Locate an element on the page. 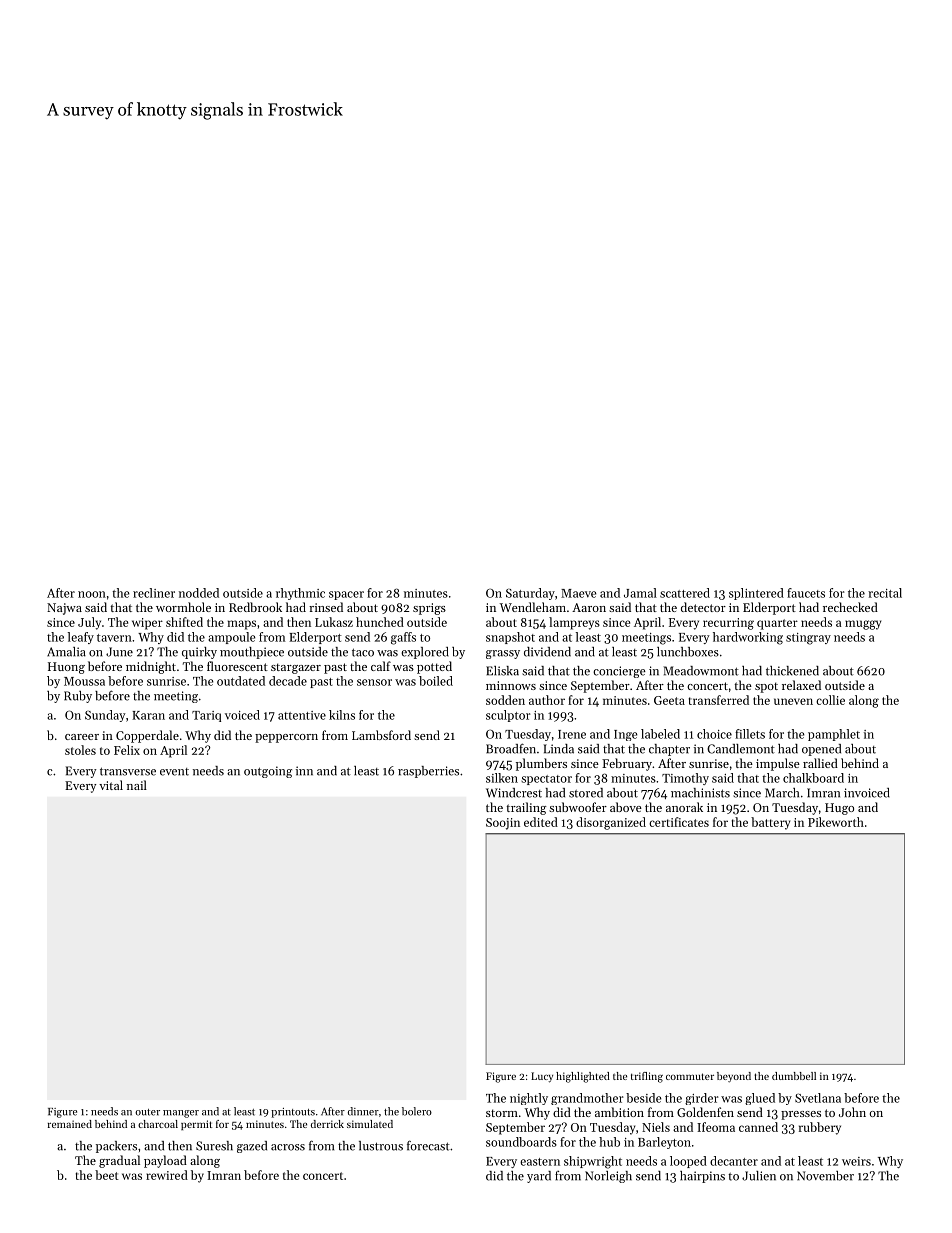 The width and height of the image is (952, 1233). spot is located at coordinates (766, 687).
